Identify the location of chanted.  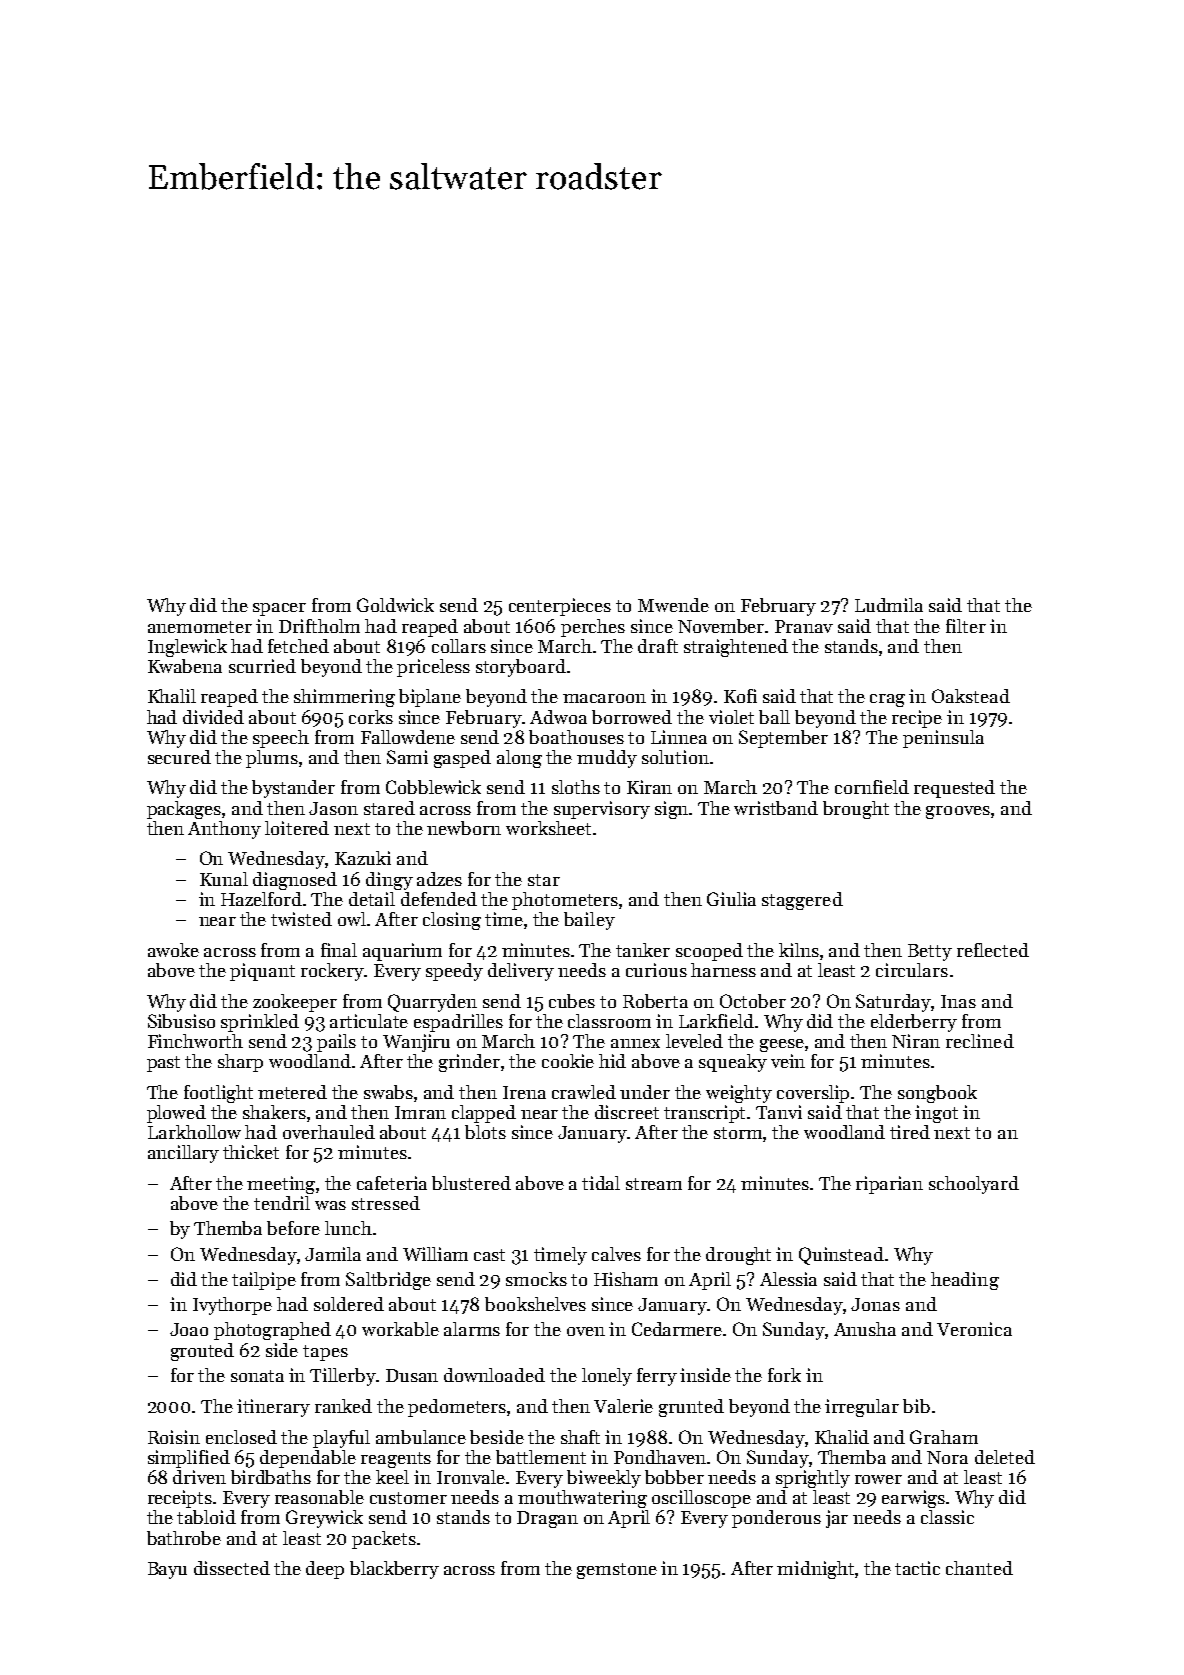
(979, 1568).
